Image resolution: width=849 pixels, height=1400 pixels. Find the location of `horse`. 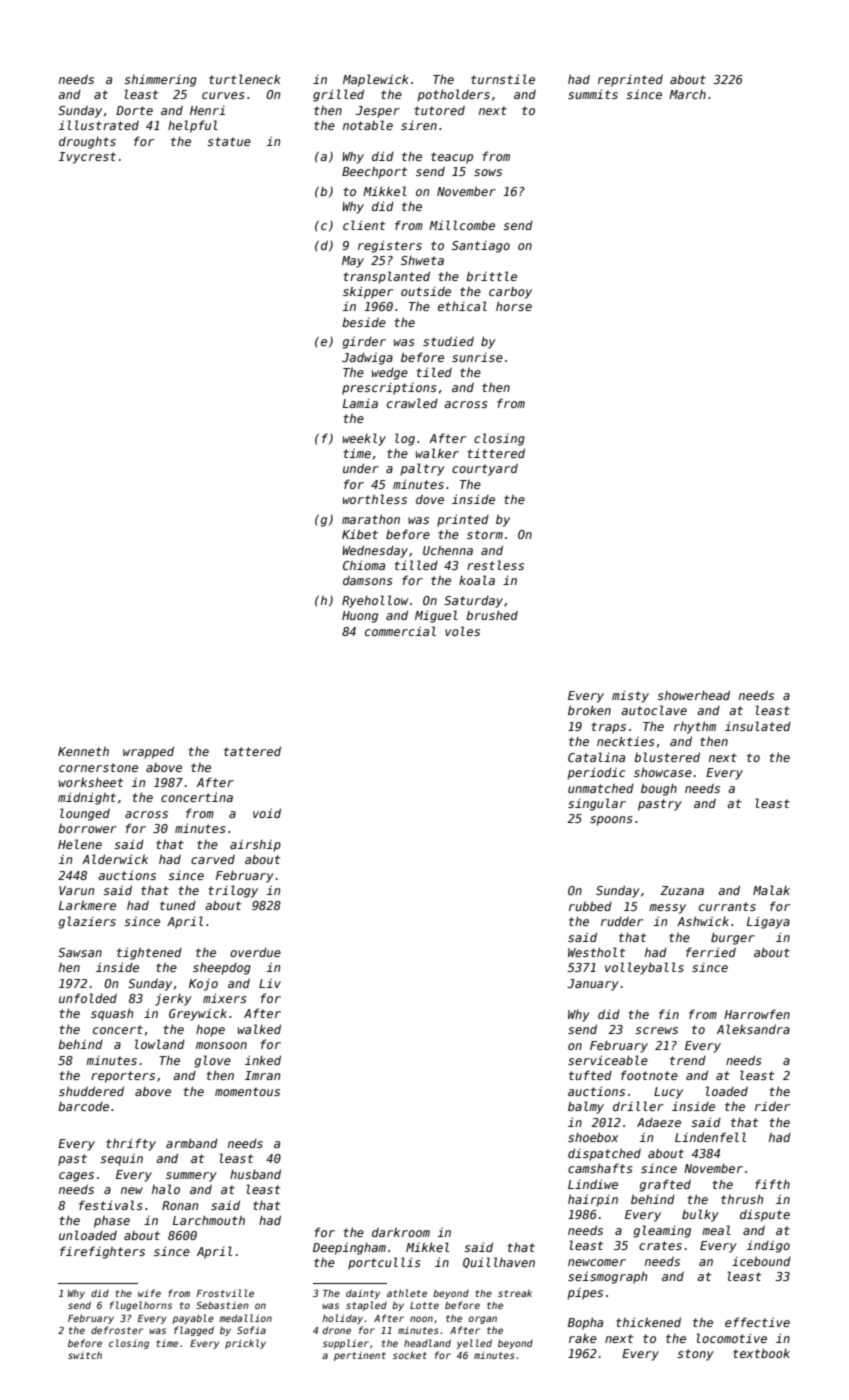

horse is located at coordinates (514, 306).
